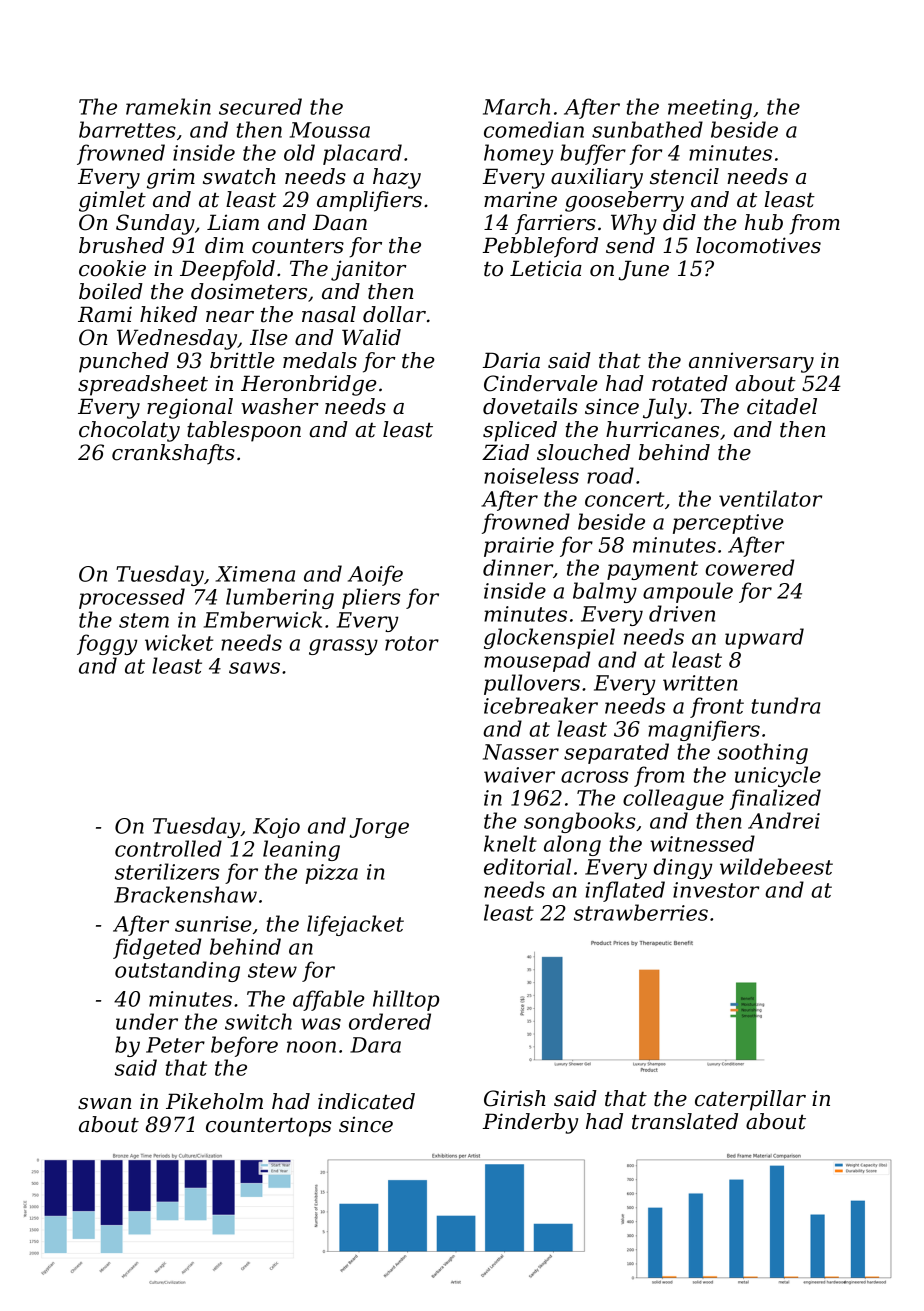  I want to click on written, so click(700, 683).
